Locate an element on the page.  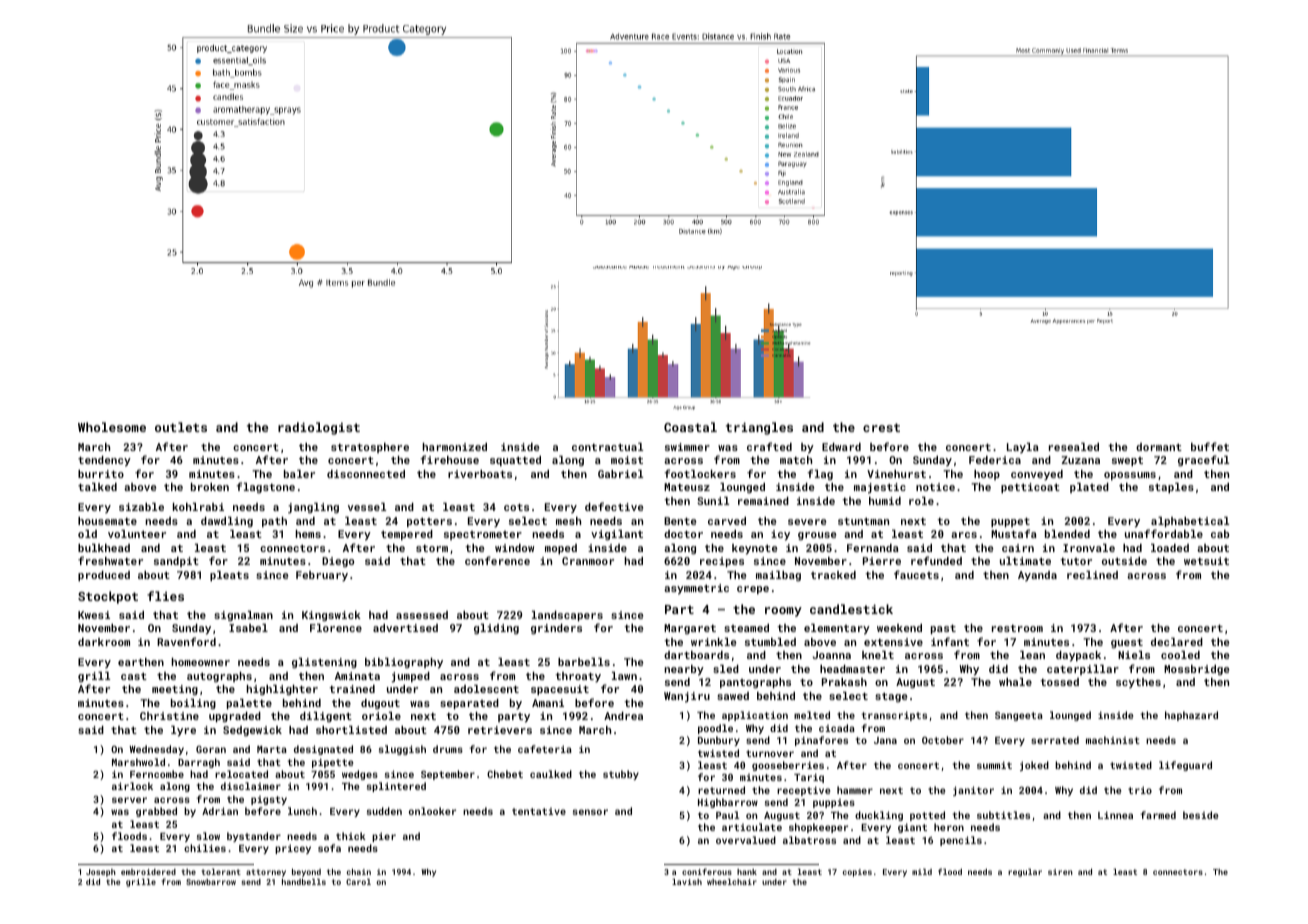
lifeguard is located at coordinates (1185, 766).
